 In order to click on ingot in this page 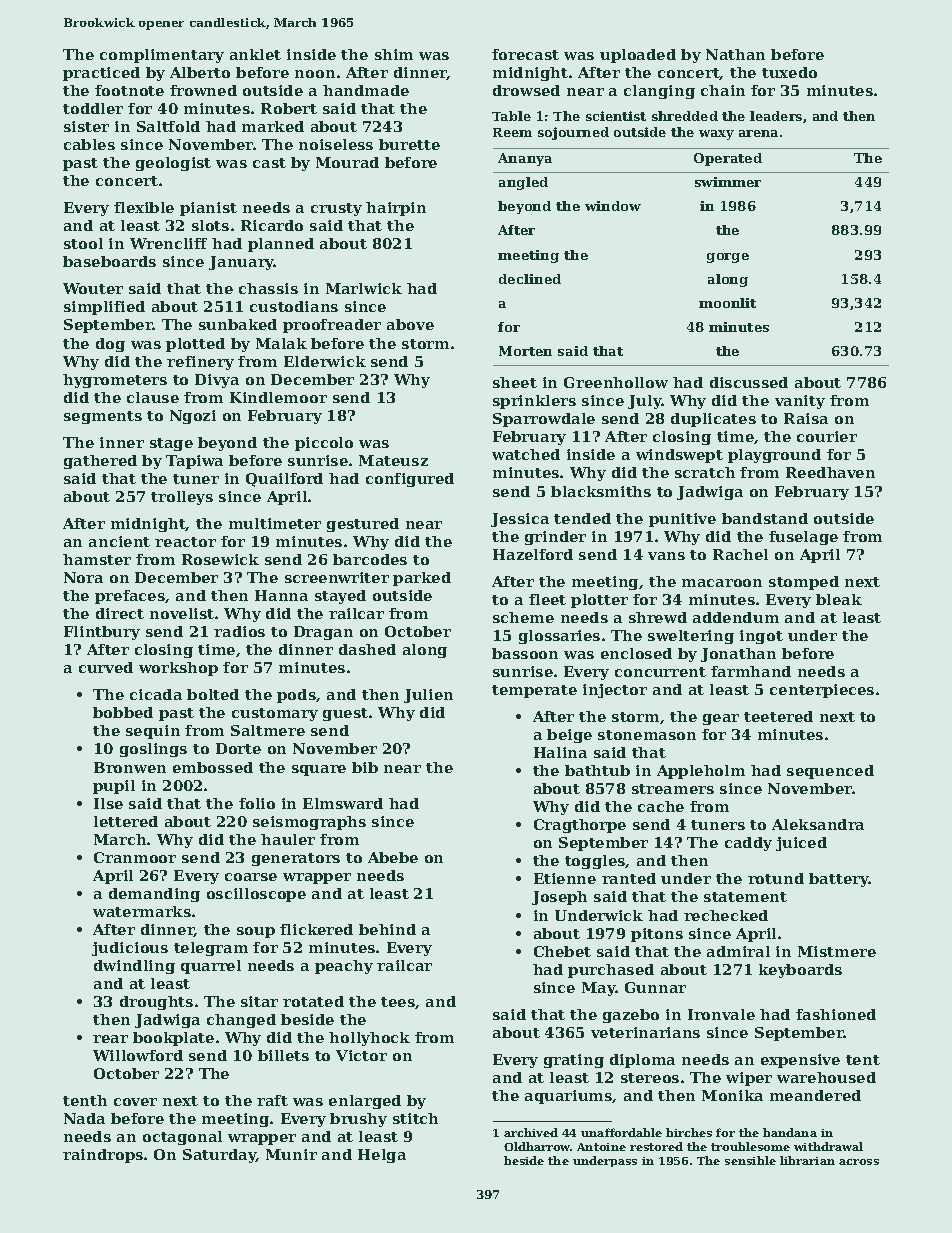, I will do `click(761, 637)`.
